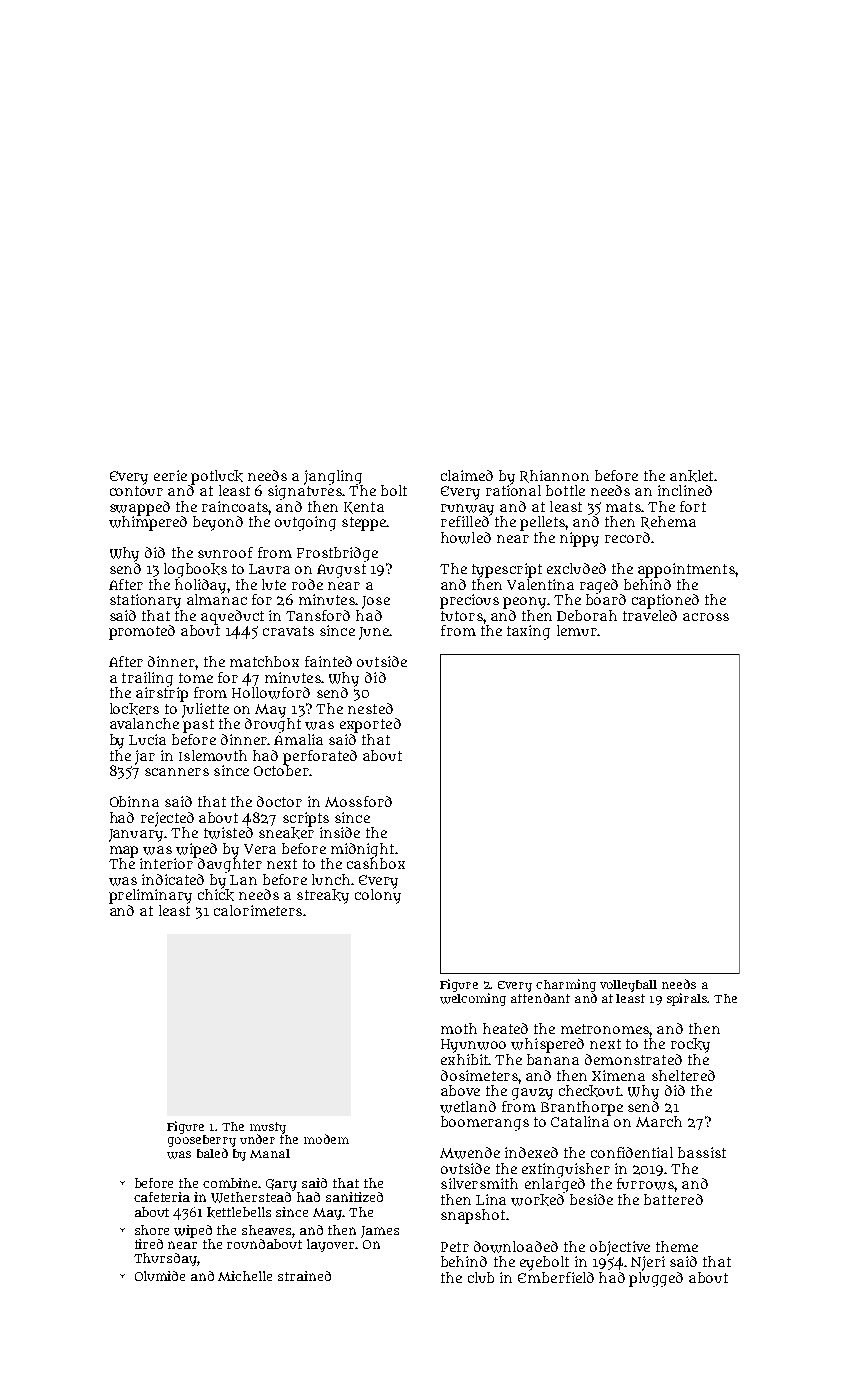 The image size is (849, 1400). I want to click on calorimeters, so click(258, 910).
